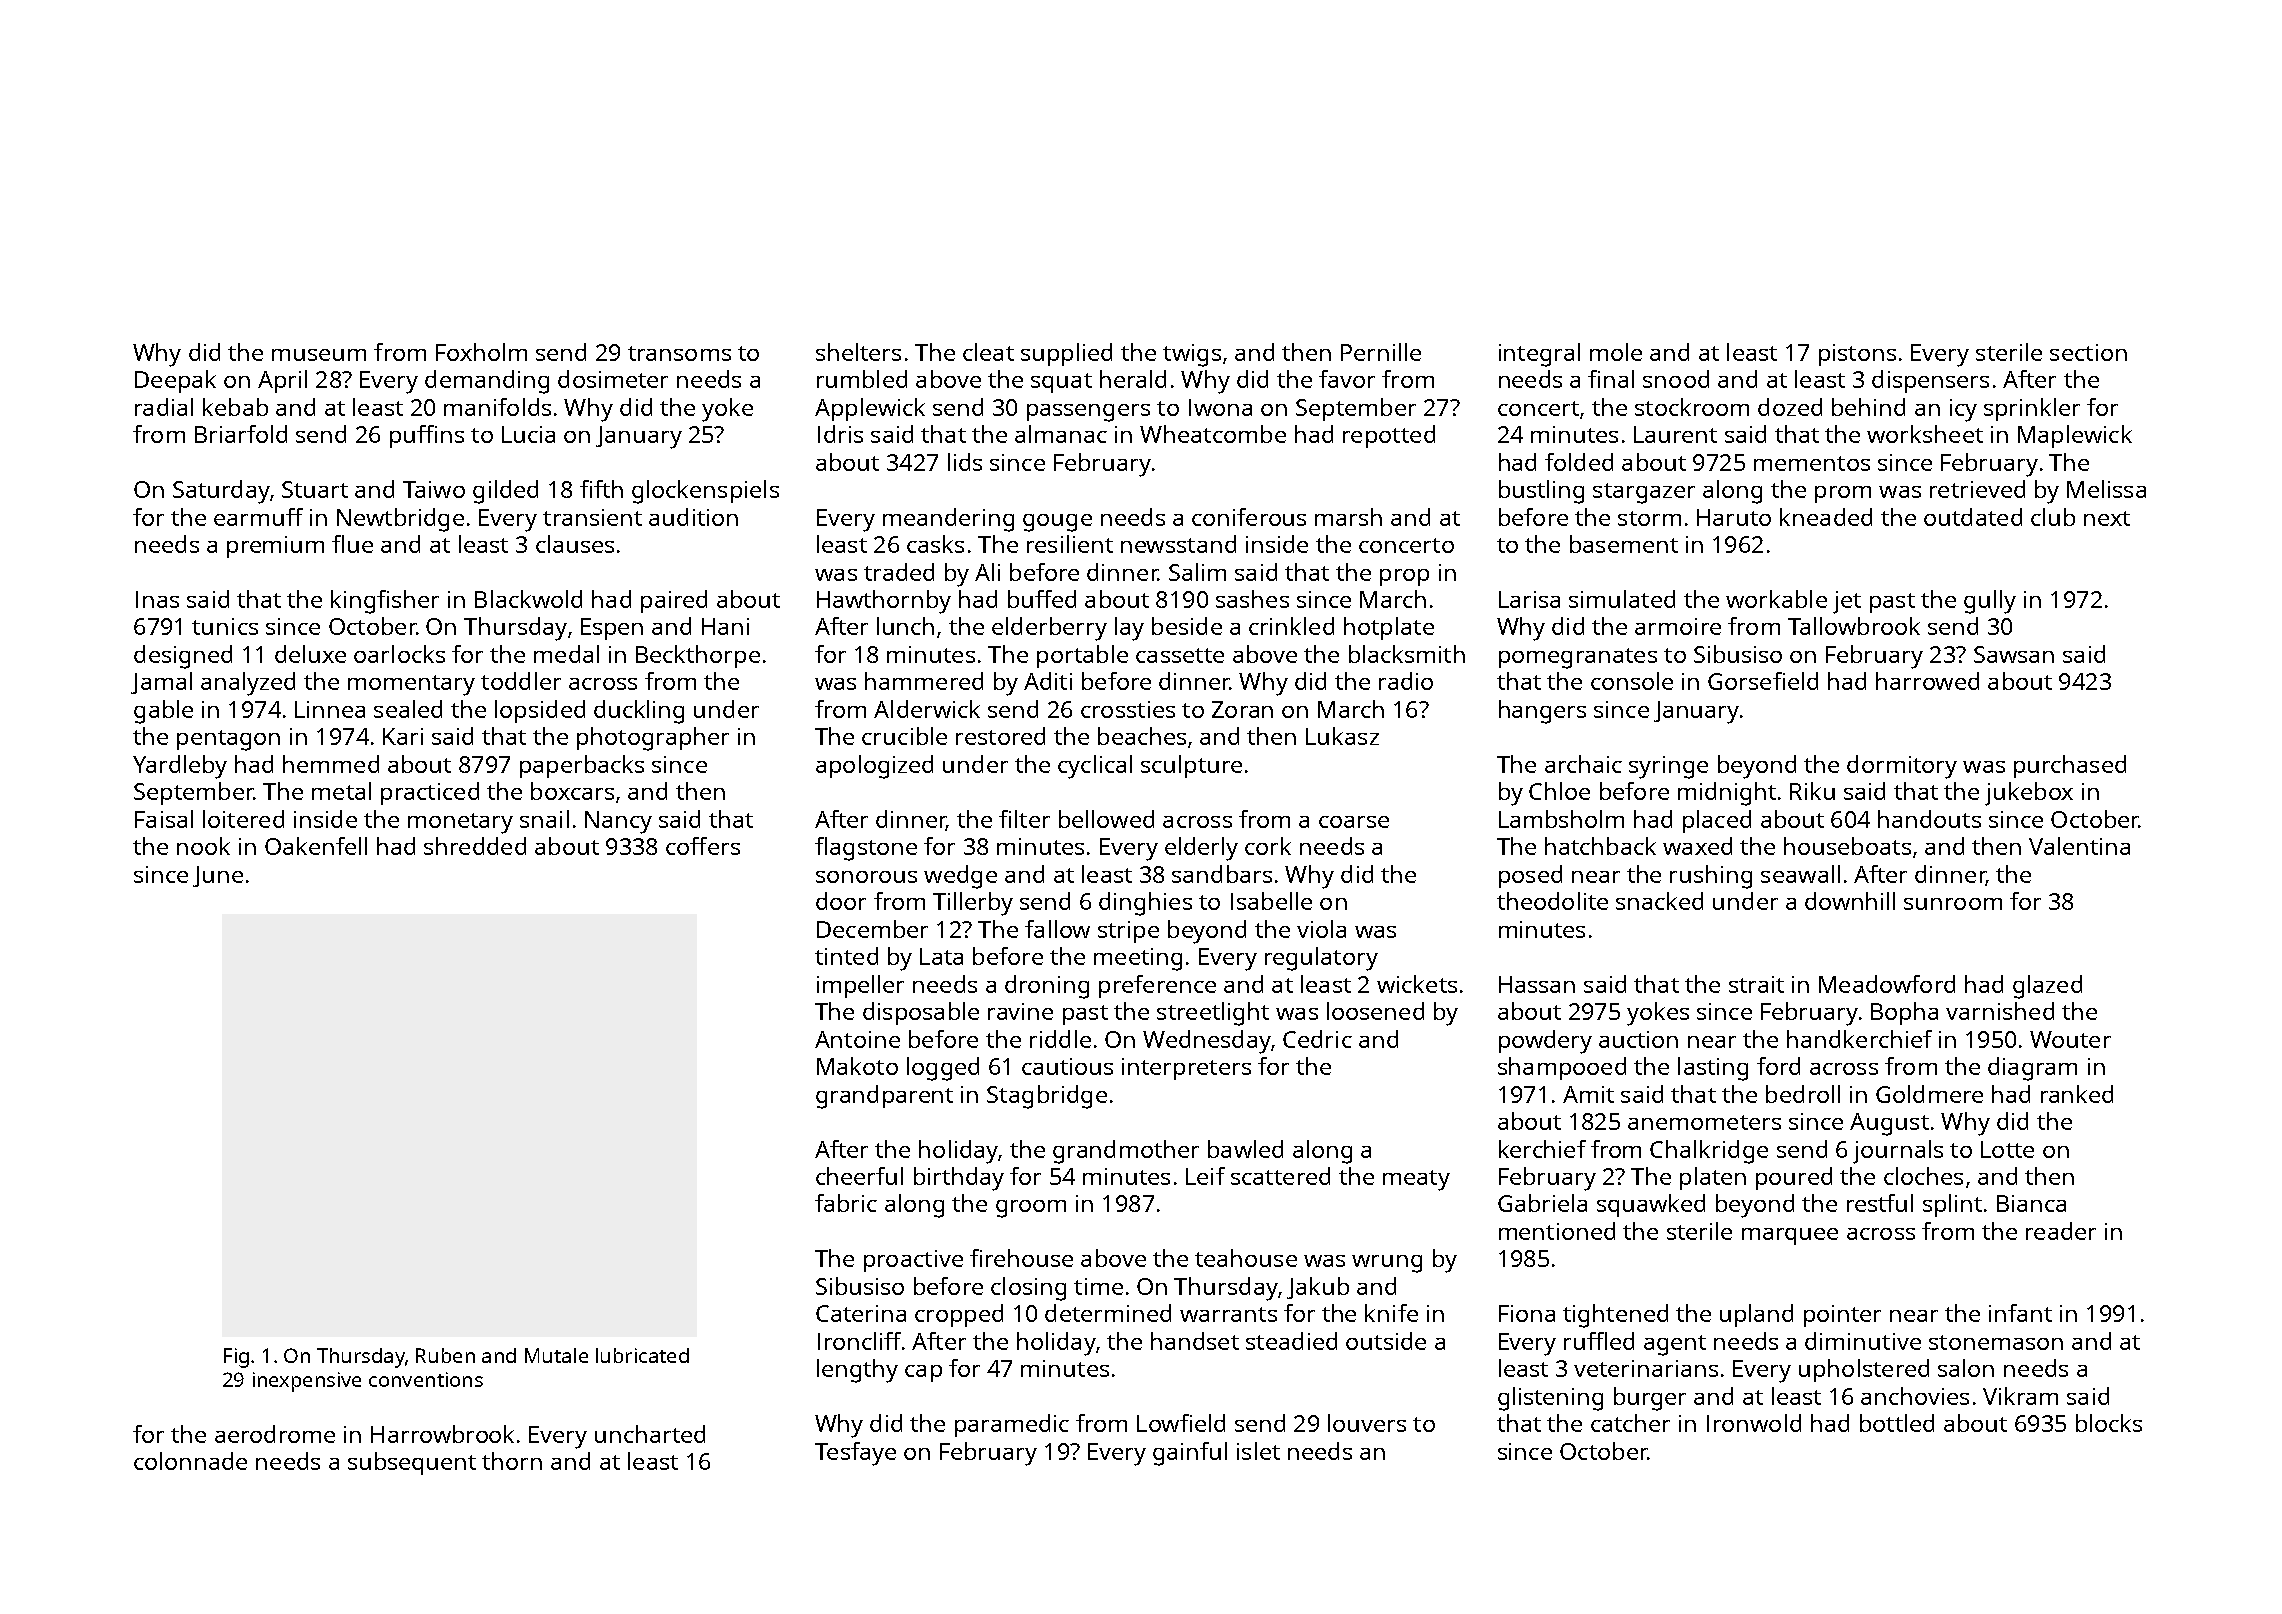 This image has height=1614, width=2282. Describe the element at coordinates (650, 1434) in the image. I see `uncharted` at that location.
